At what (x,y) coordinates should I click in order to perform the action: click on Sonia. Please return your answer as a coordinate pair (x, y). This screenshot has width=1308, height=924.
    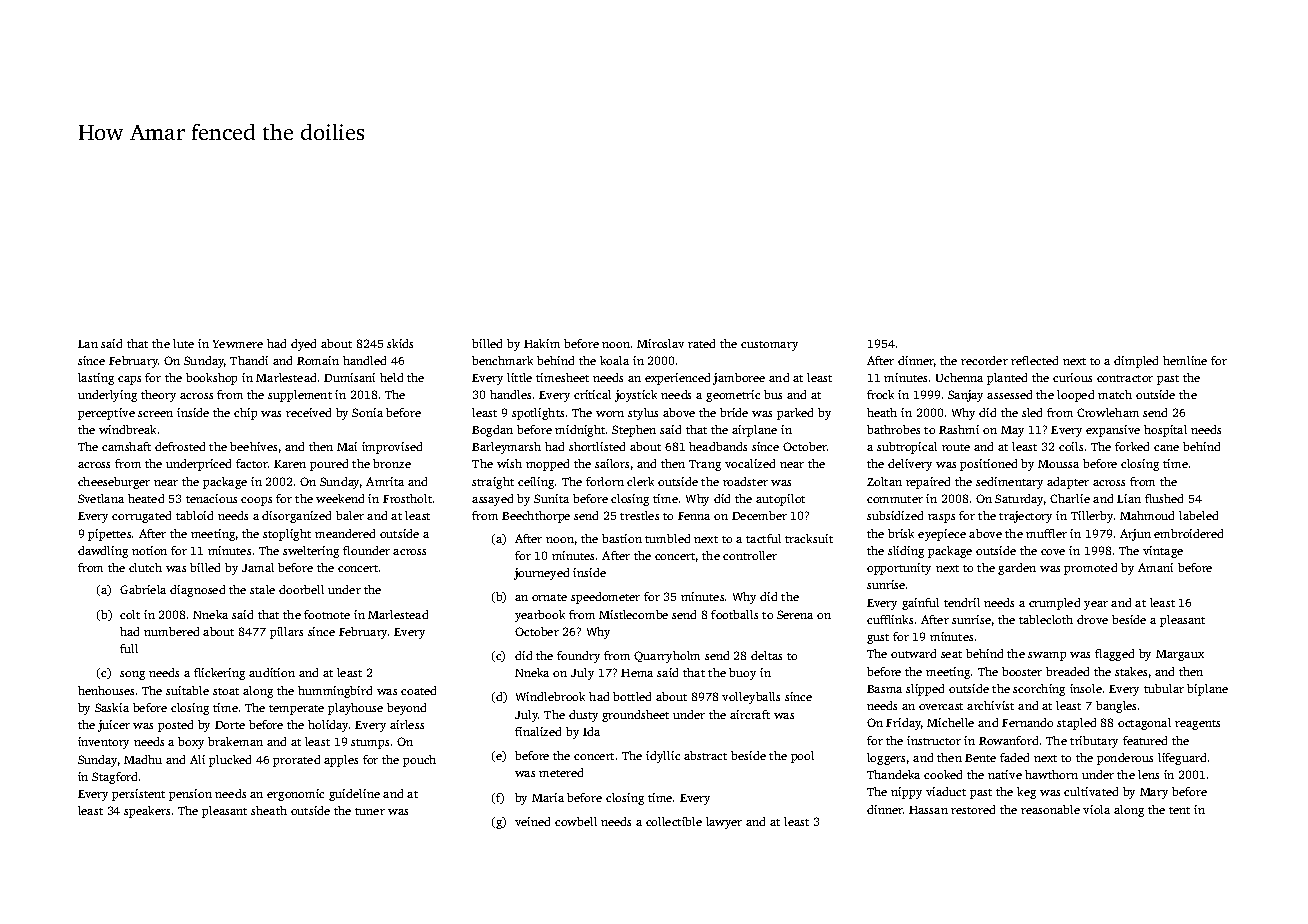
    Looking at the image, I should click on (367, 412).
